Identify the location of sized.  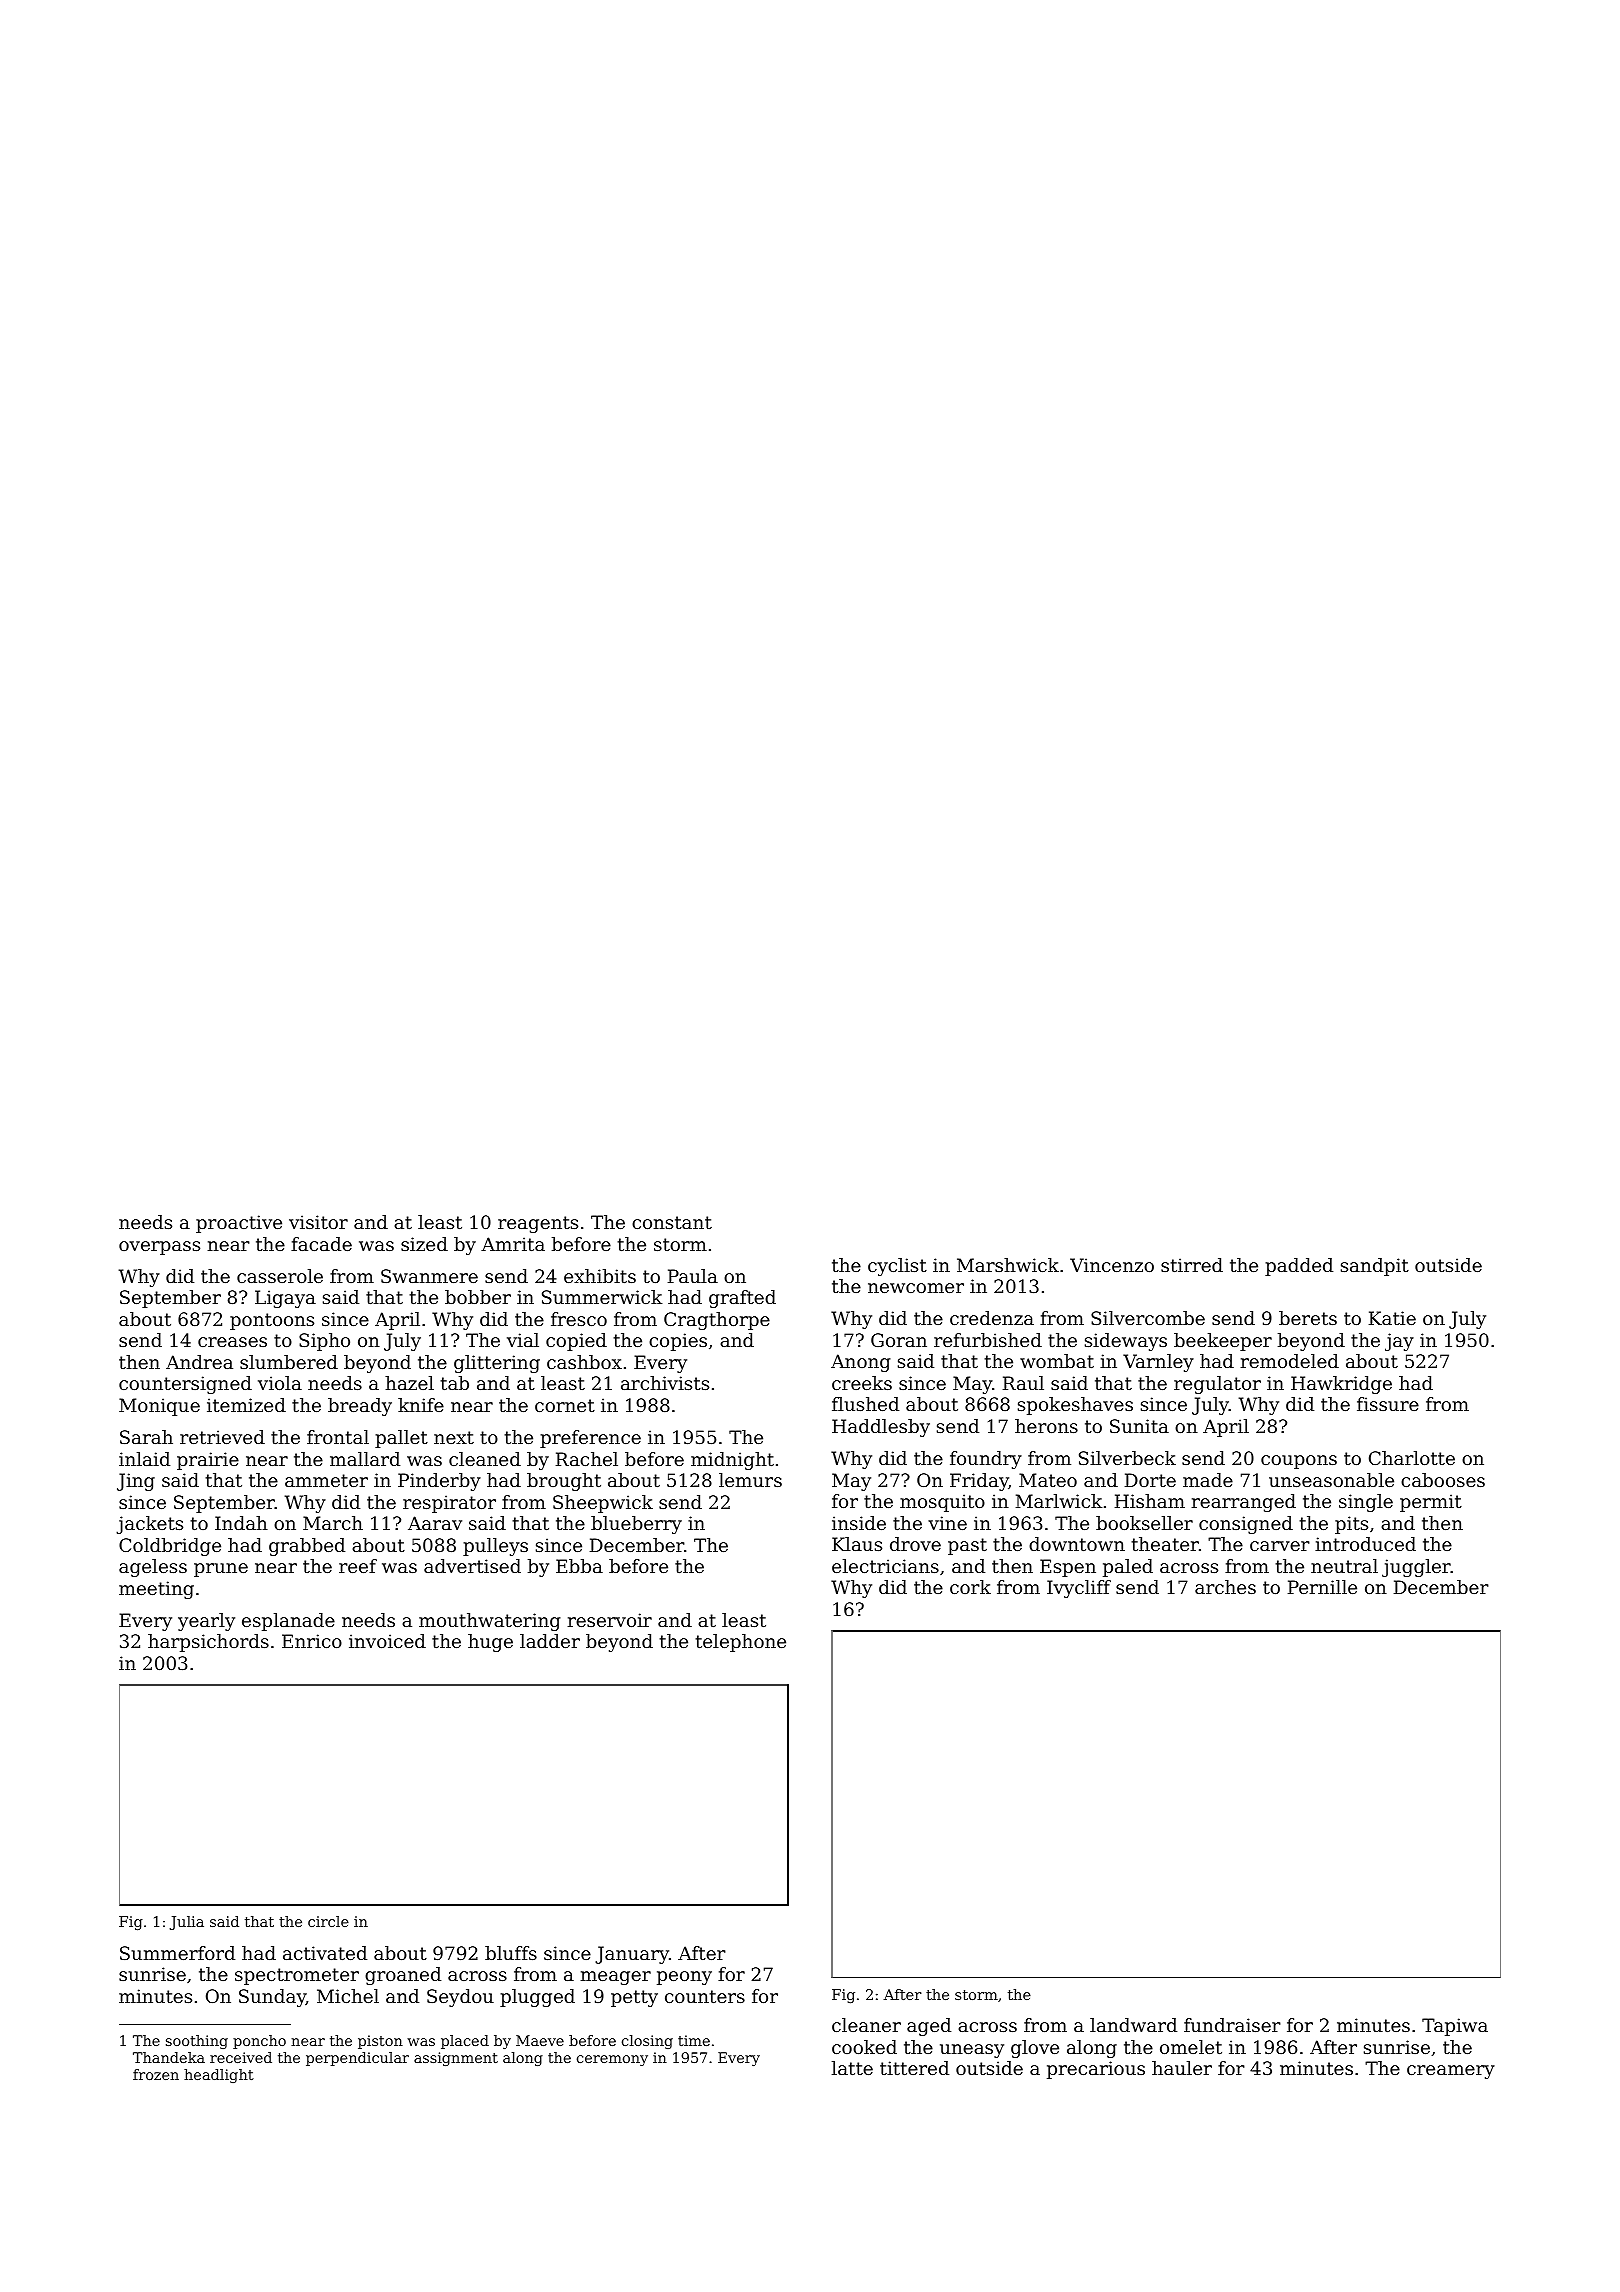
(424, 1244).
